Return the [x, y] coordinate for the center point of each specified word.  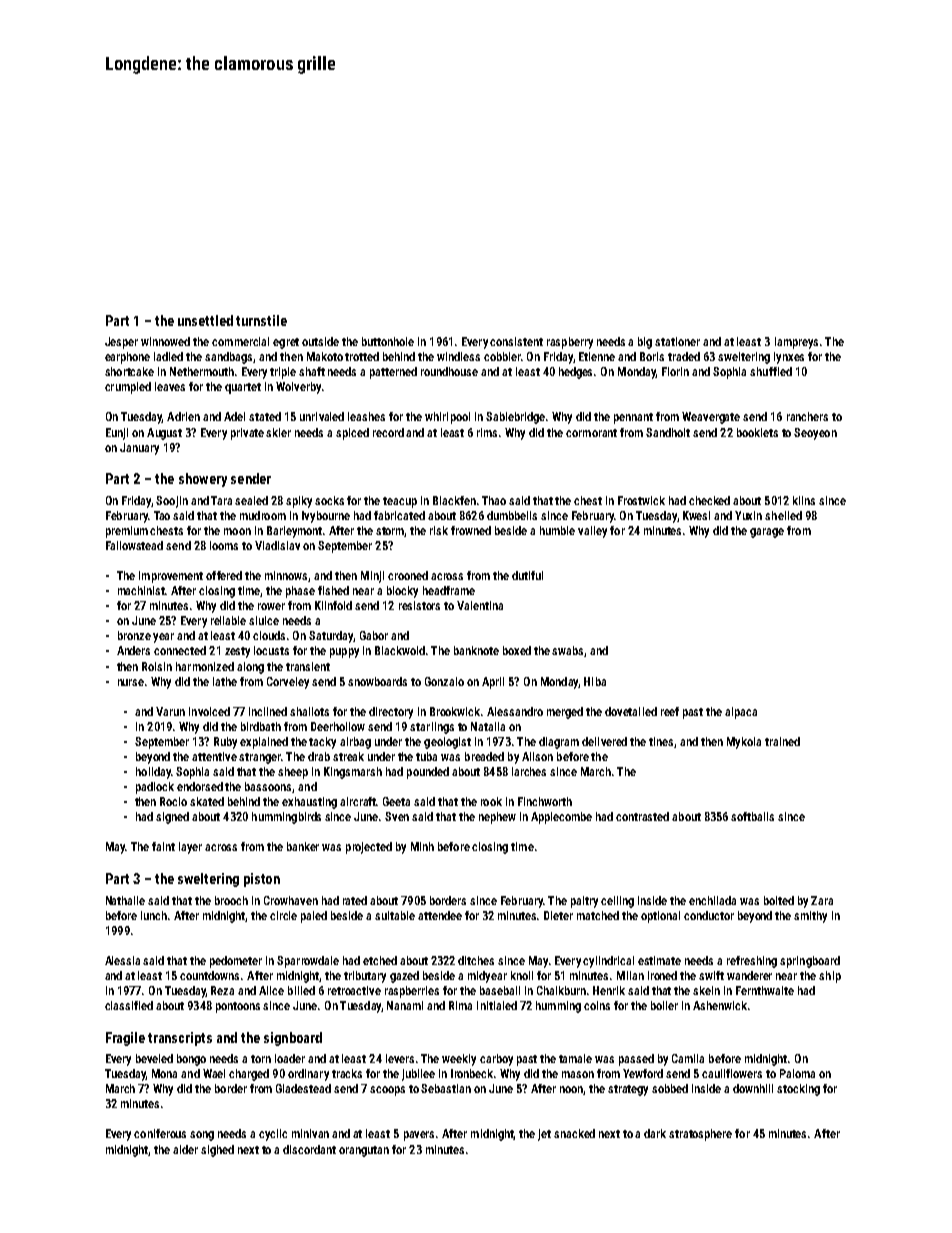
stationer [677, 341]
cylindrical [608, 962]
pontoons [238, 1007]
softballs [752, 816]
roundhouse [449, 371]
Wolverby [298, 388]
